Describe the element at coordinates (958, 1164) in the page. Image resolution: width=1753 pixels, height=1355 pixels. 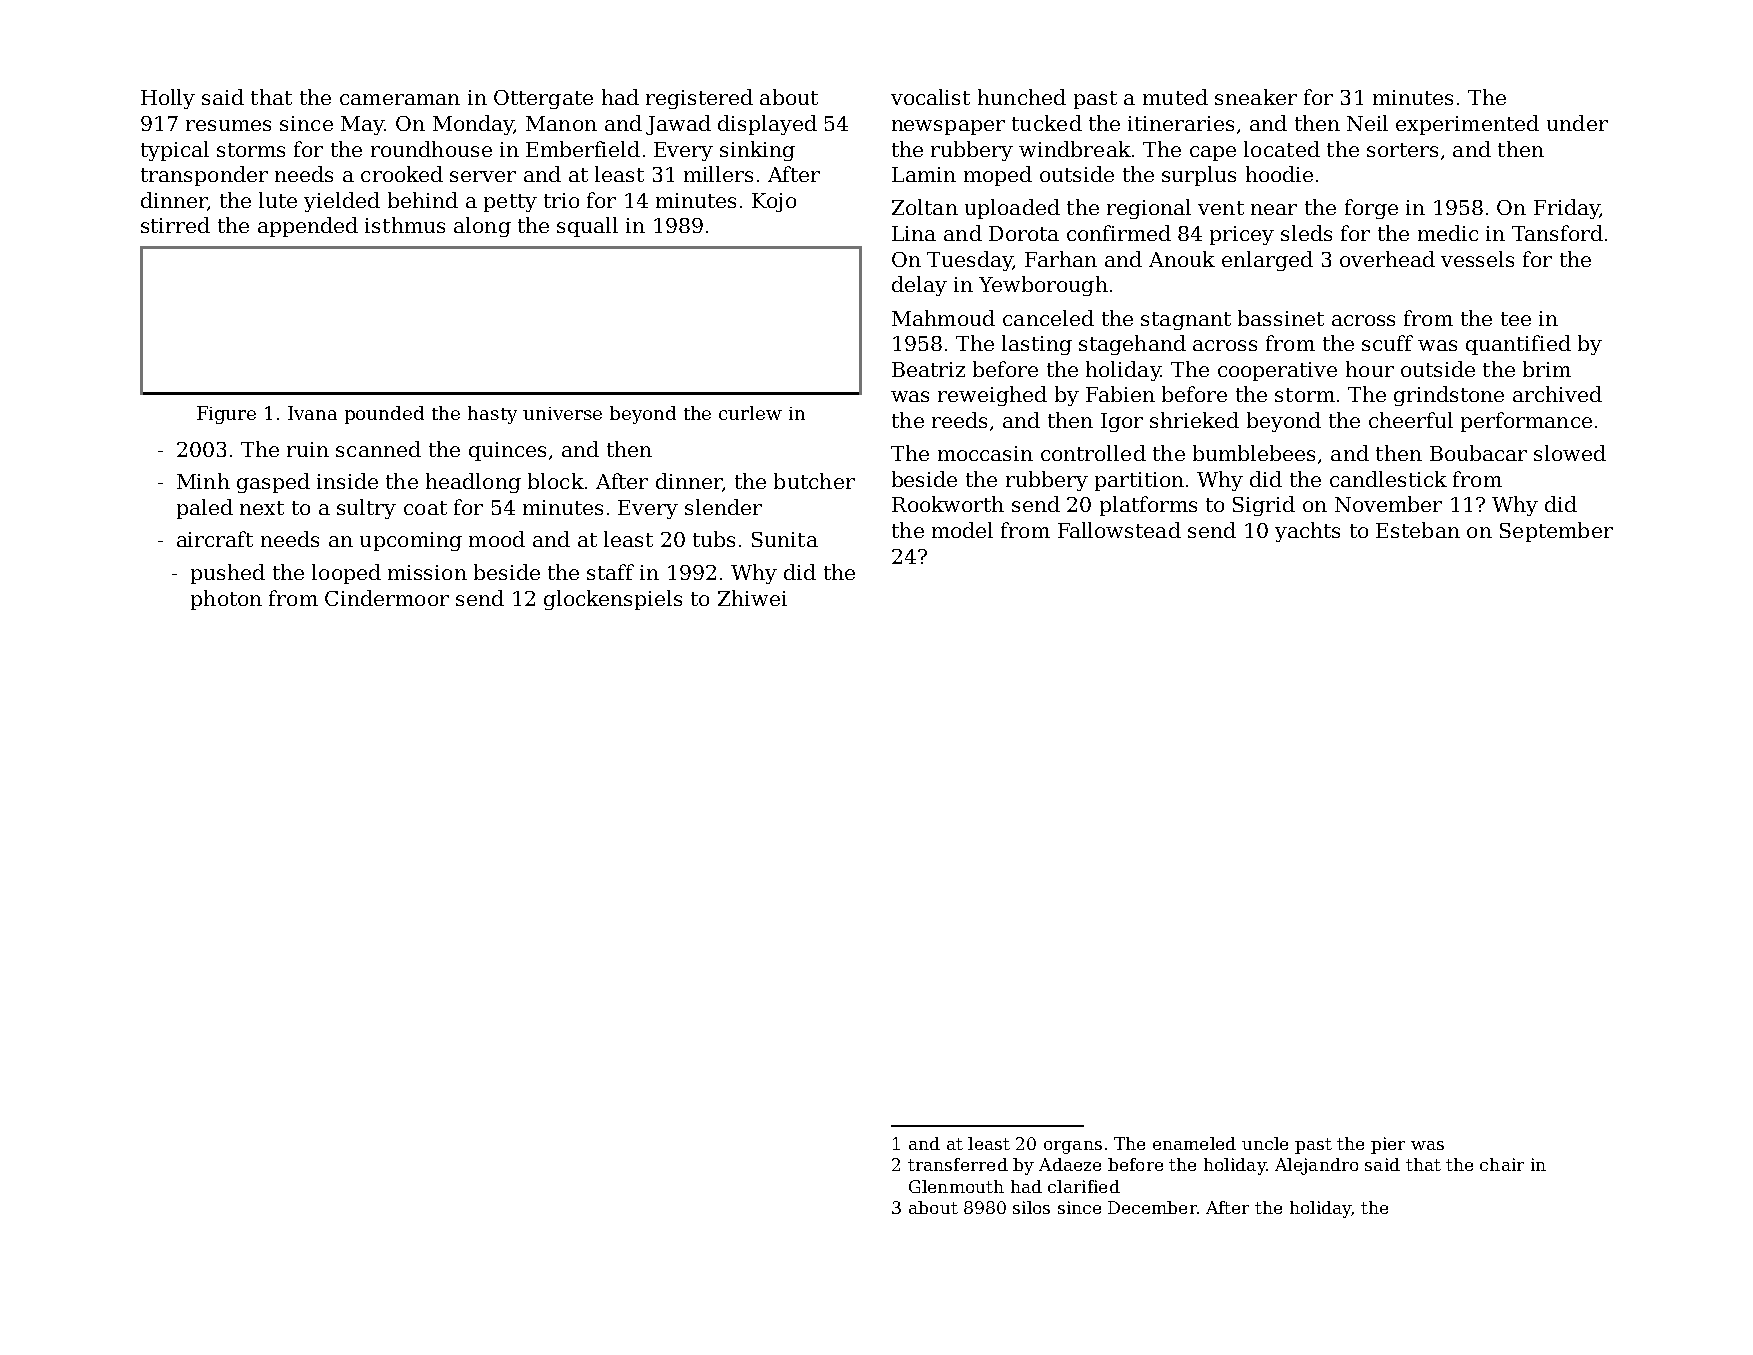
I see `transferred` at that location.
